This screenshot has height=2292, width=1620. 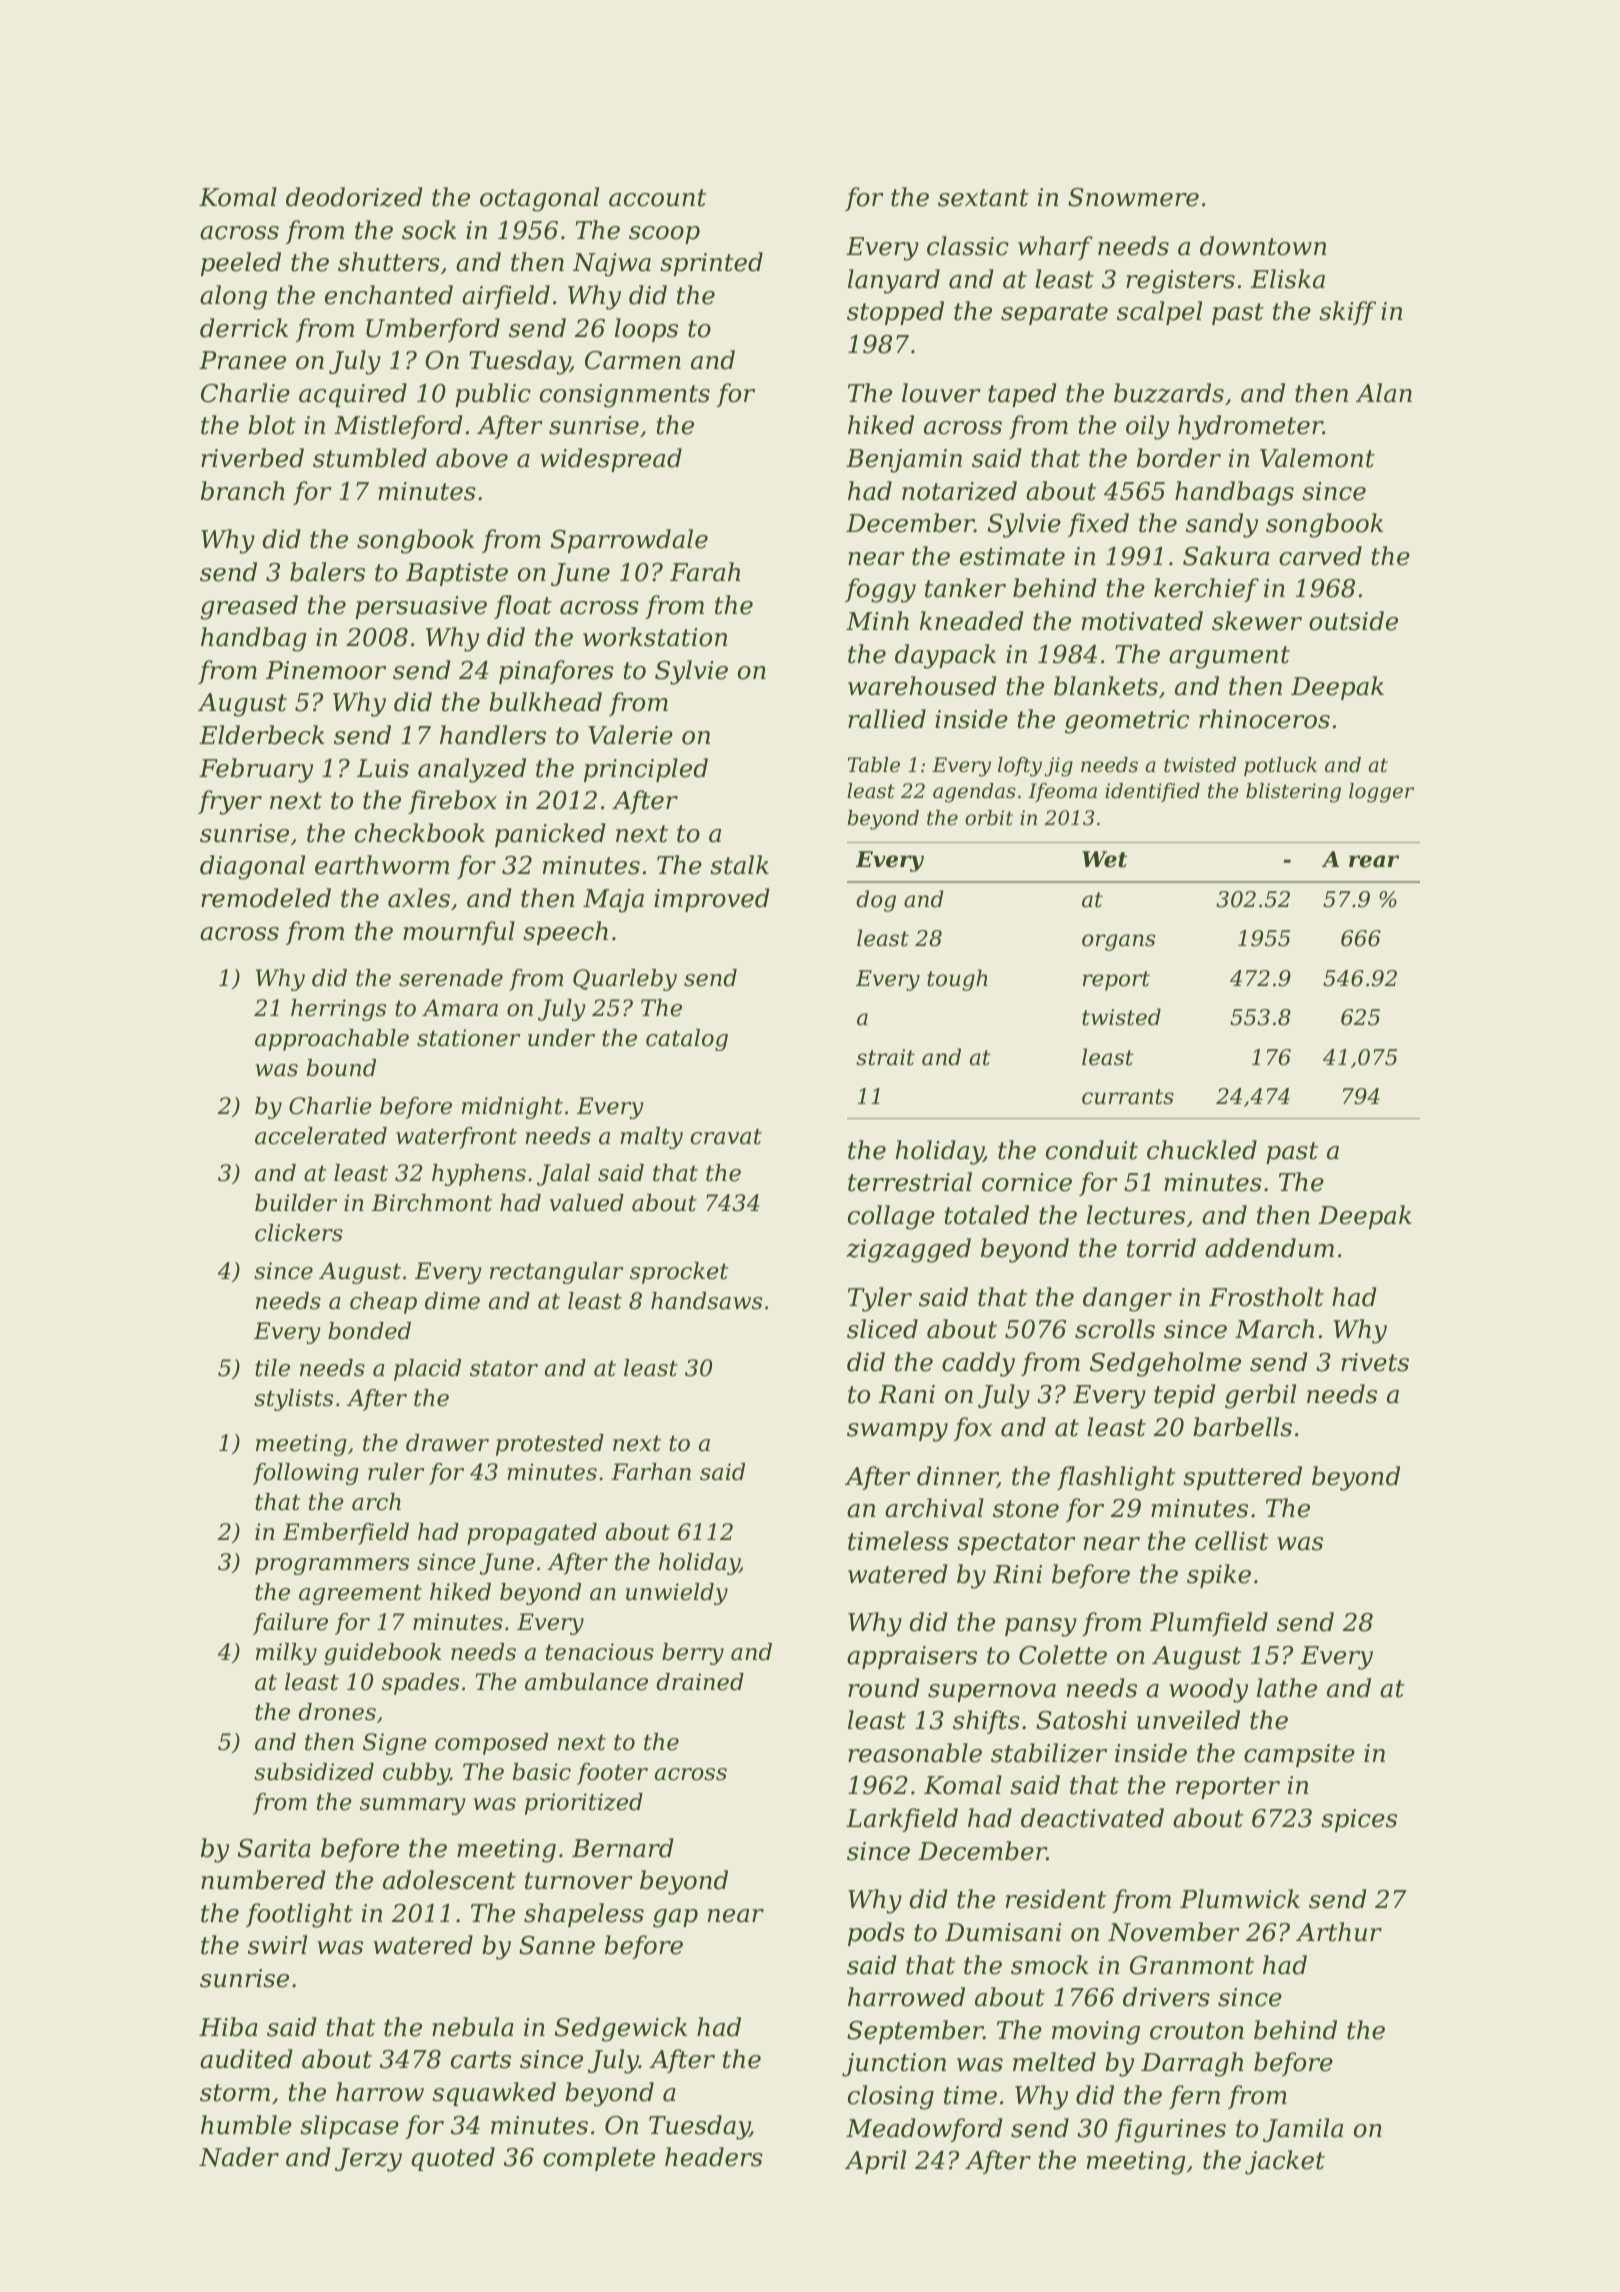 What do you see at coordinates (263, 1880) in the screenshot?
I see `numbered` at bounding box center [263, 1880].
